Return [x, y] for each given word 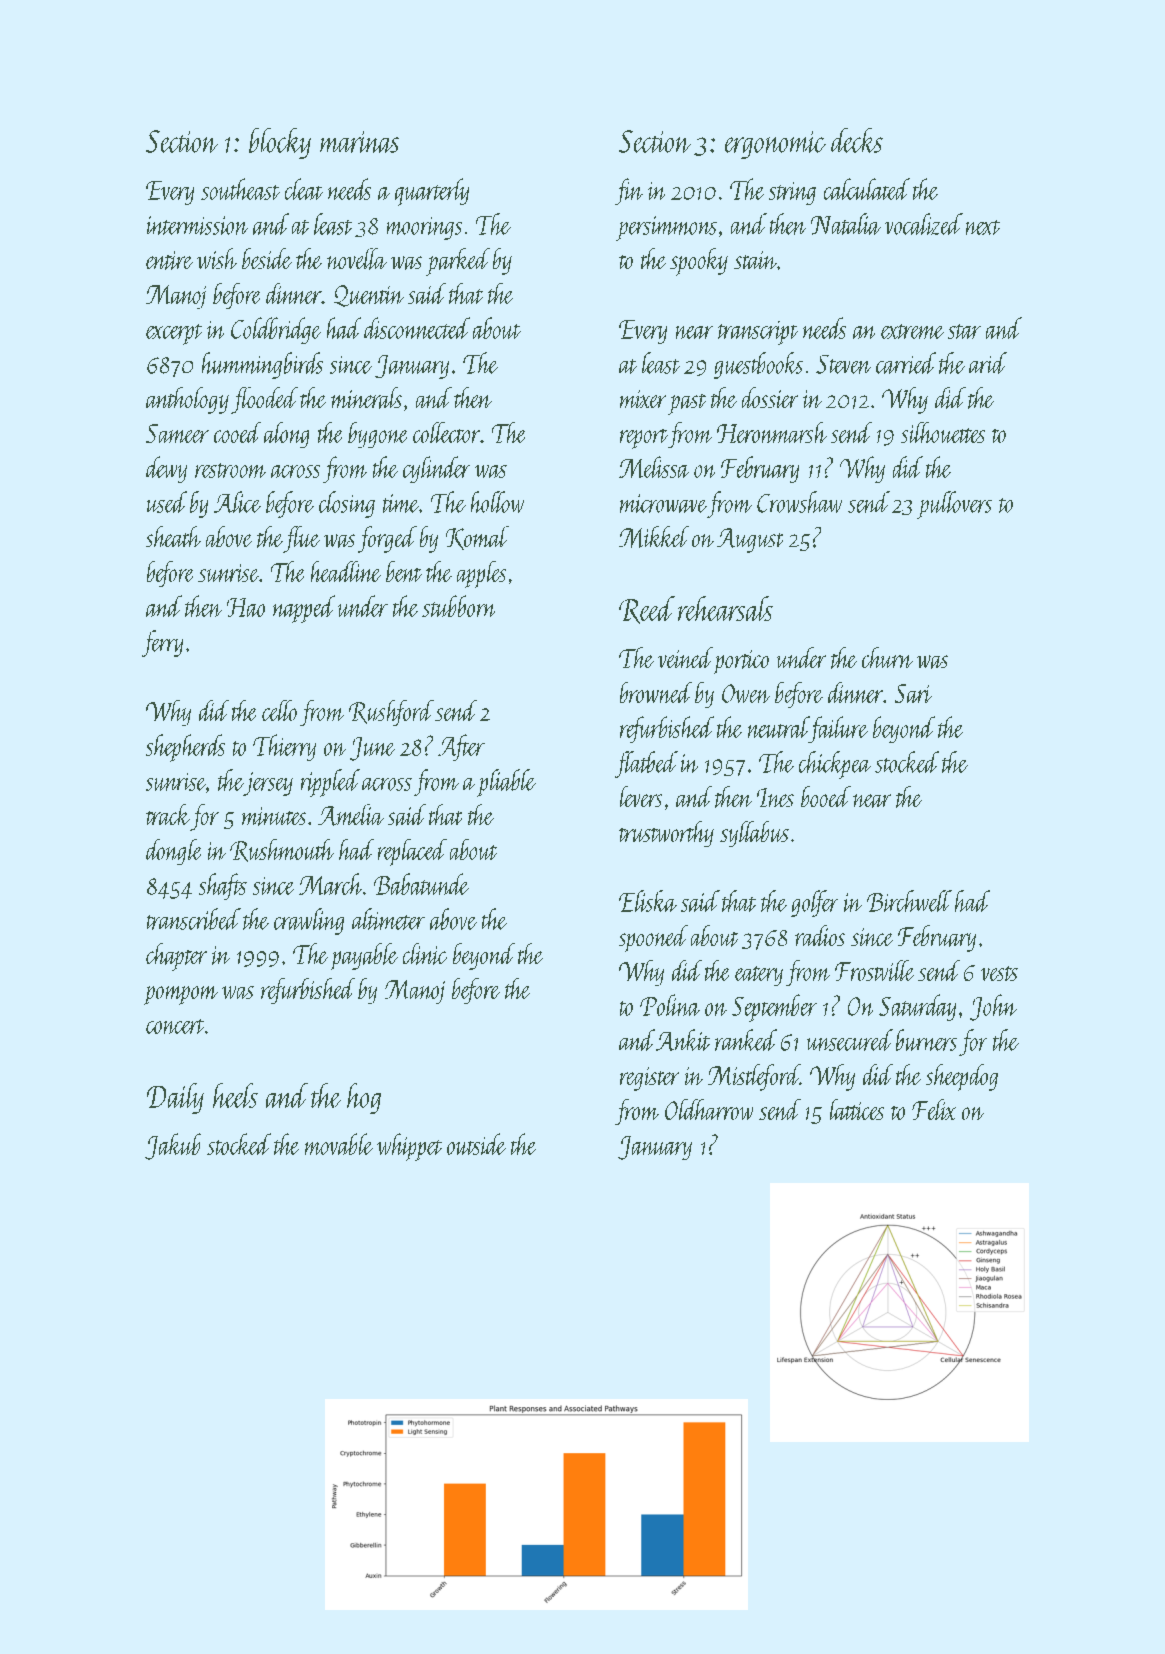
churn [887, 657]
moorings [424, 228]
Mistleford [754, 1077]
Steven [843, 364]
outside [476, 1144]
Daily [175, 1098]
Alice [237, 502]
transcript [758, 333]
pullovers [954, 505]
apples [481, 574]
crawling [309, 921]
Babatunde [421, 884]
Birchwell [909, 901]
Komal [477, 538]
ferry [162, 643]
